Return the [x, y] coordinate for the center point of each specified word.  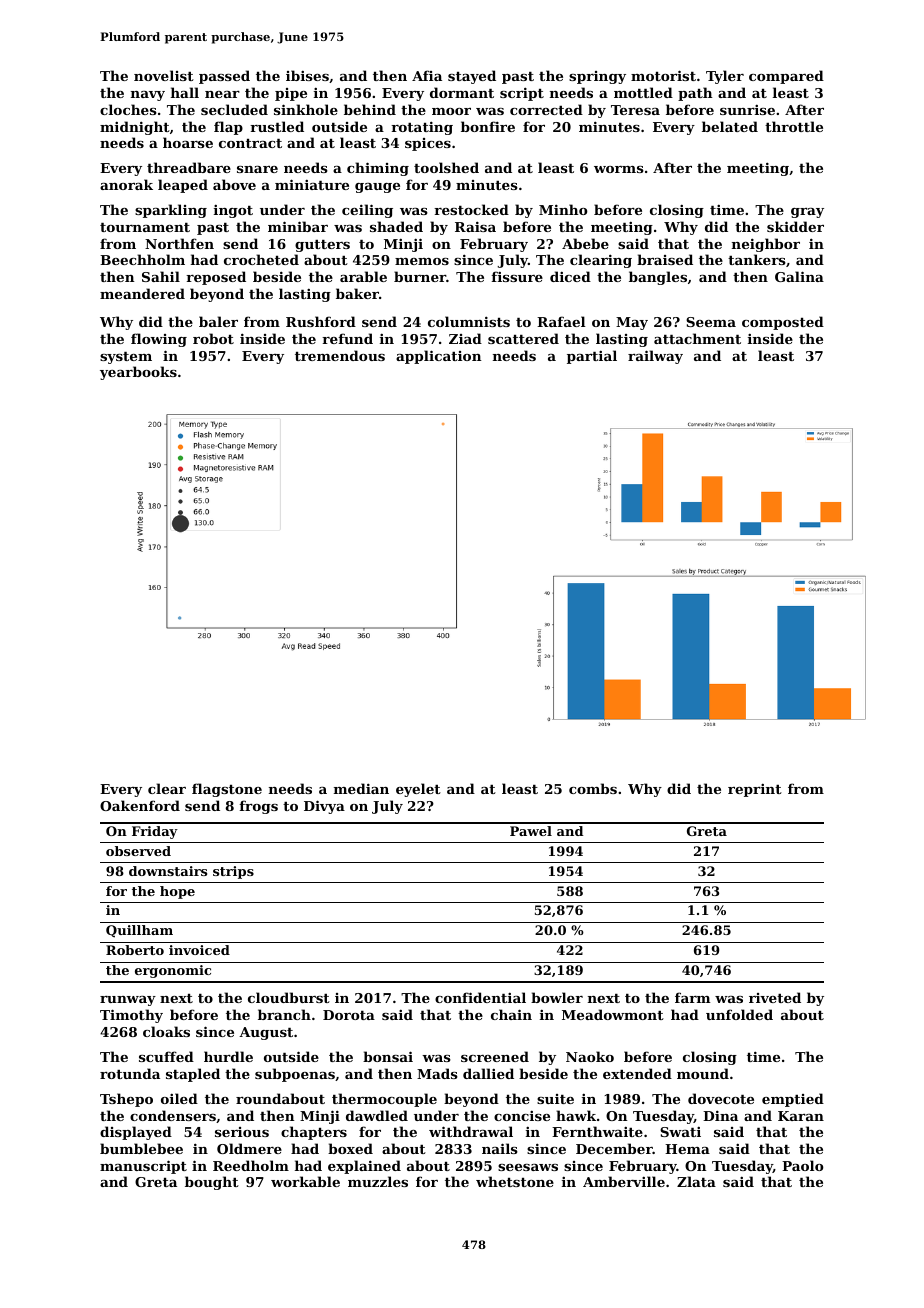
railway [655, 357]
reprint [755, 790]
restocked [471, 209]
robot [213, 338]
